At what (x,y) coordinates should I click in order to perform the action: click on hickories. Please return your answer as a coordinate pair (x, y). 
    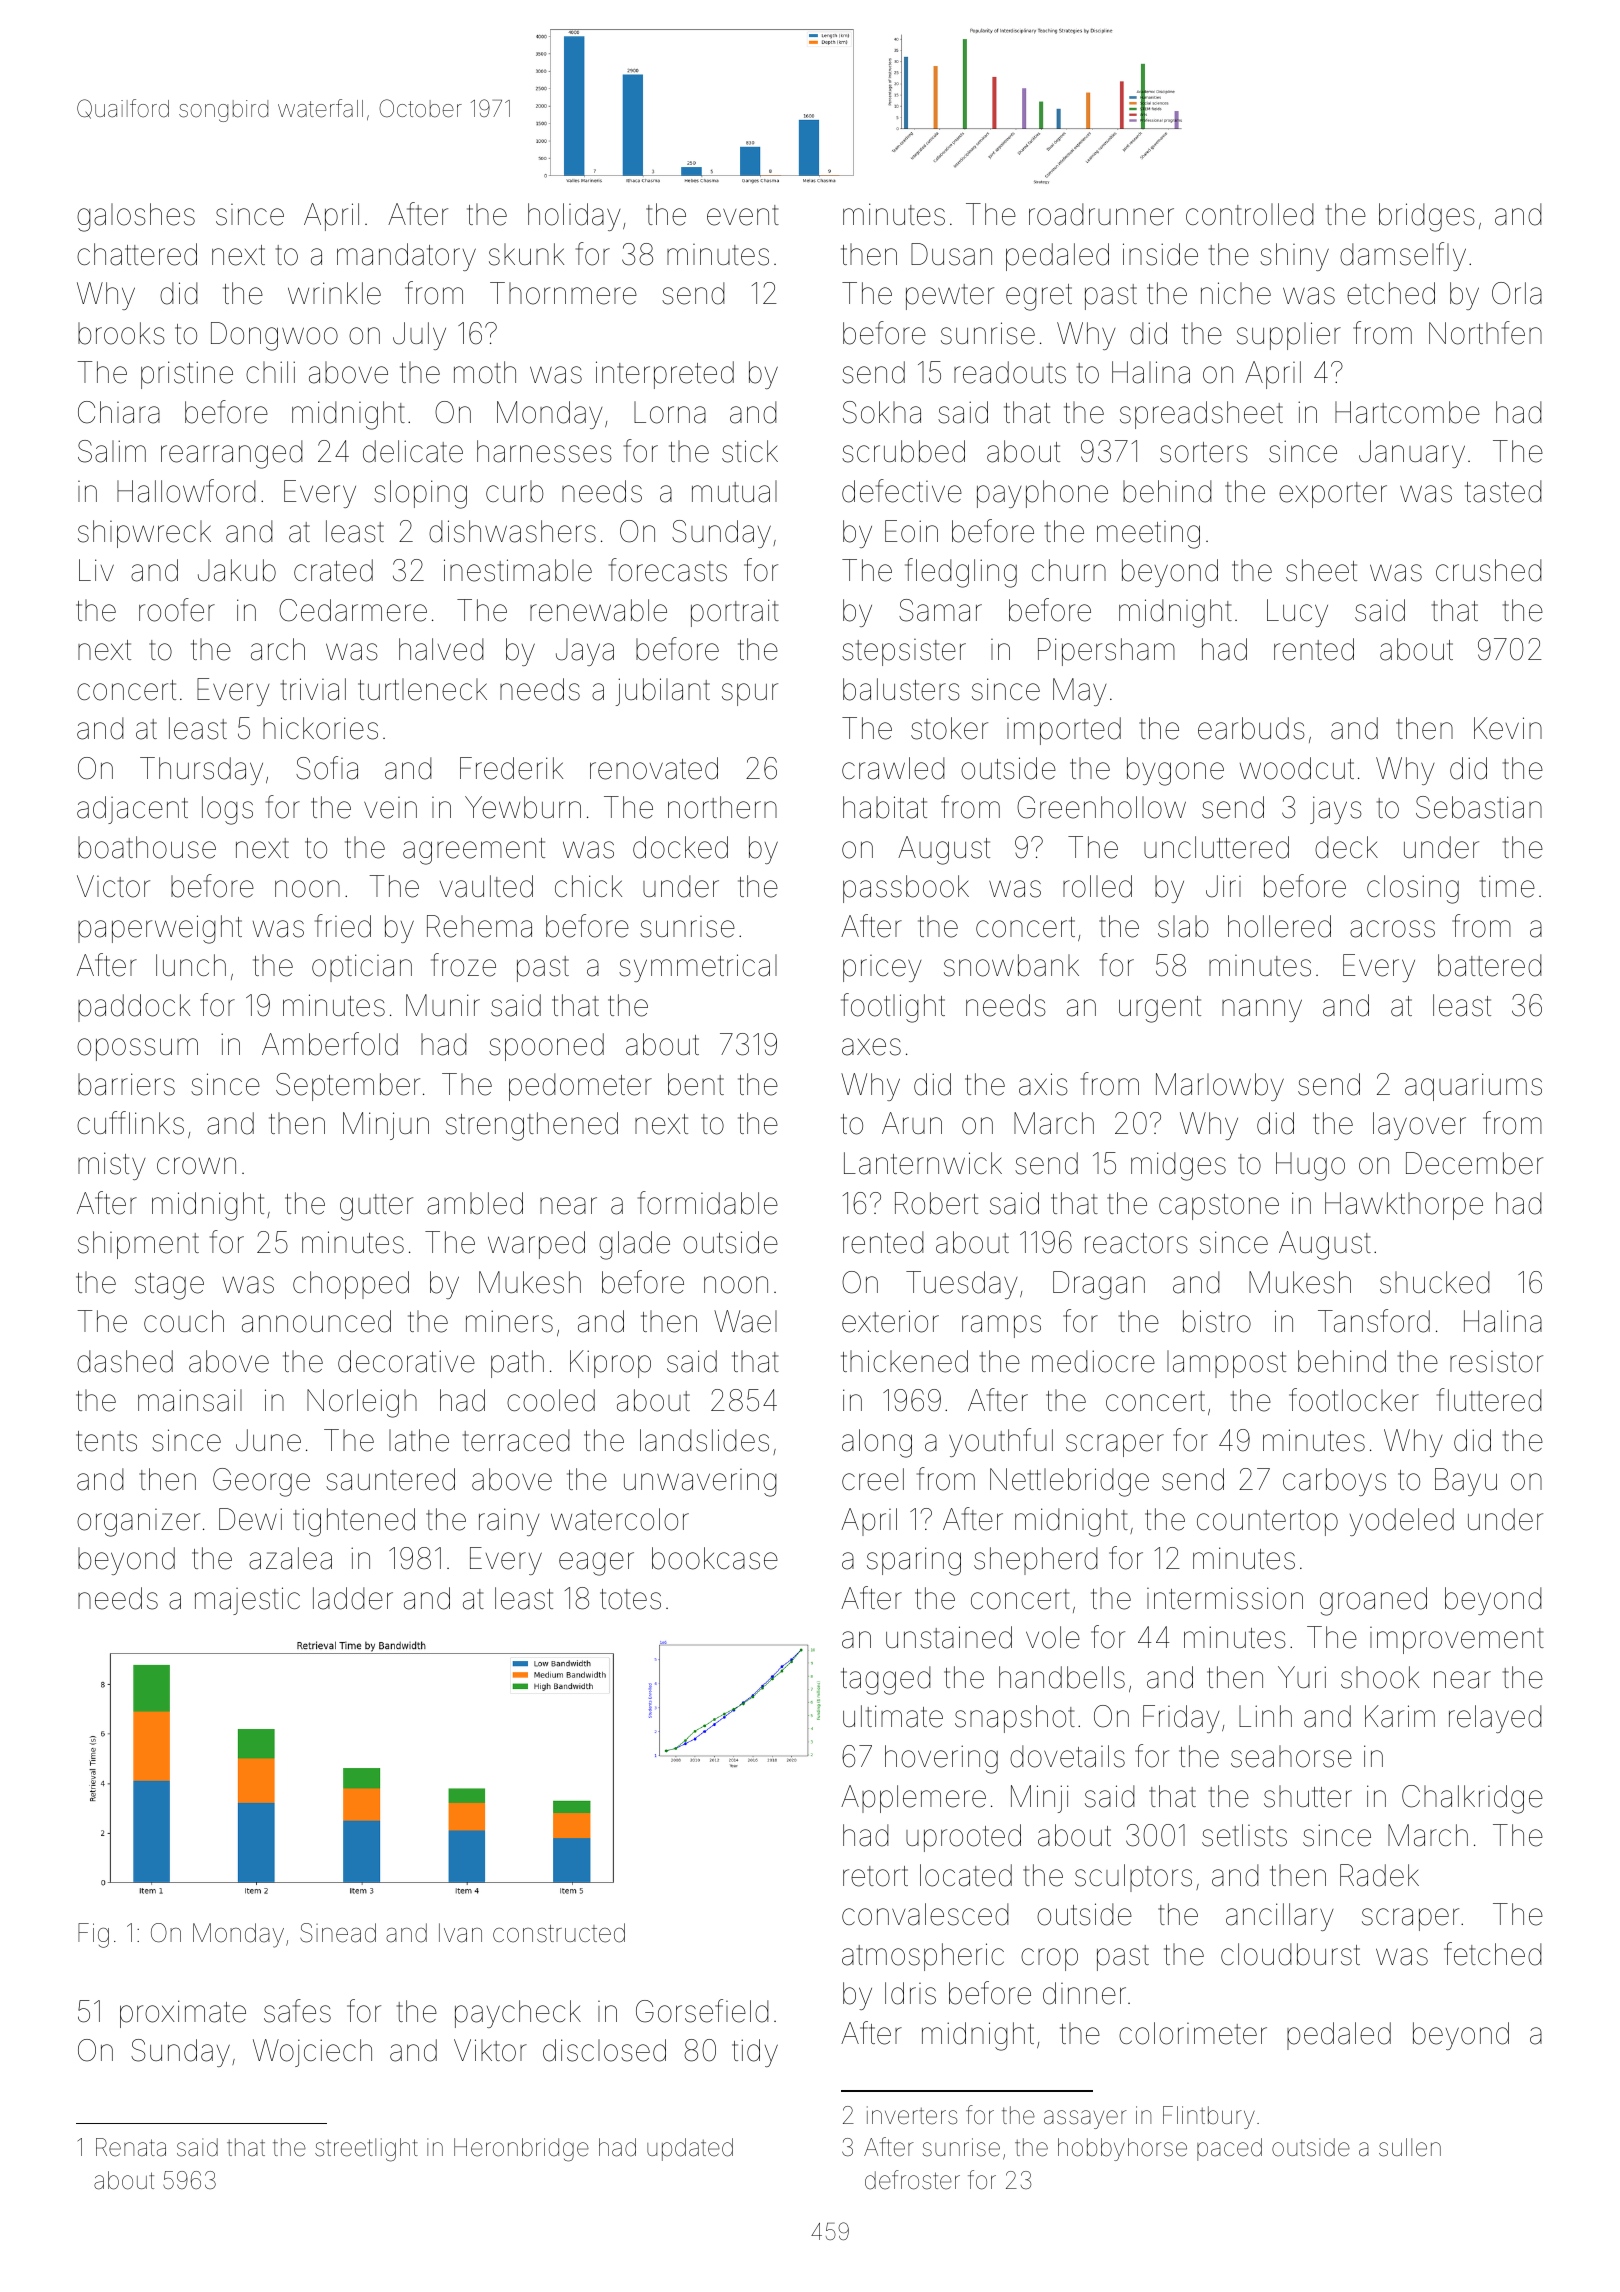
    Looking at the image, I should click on (320, 728).
